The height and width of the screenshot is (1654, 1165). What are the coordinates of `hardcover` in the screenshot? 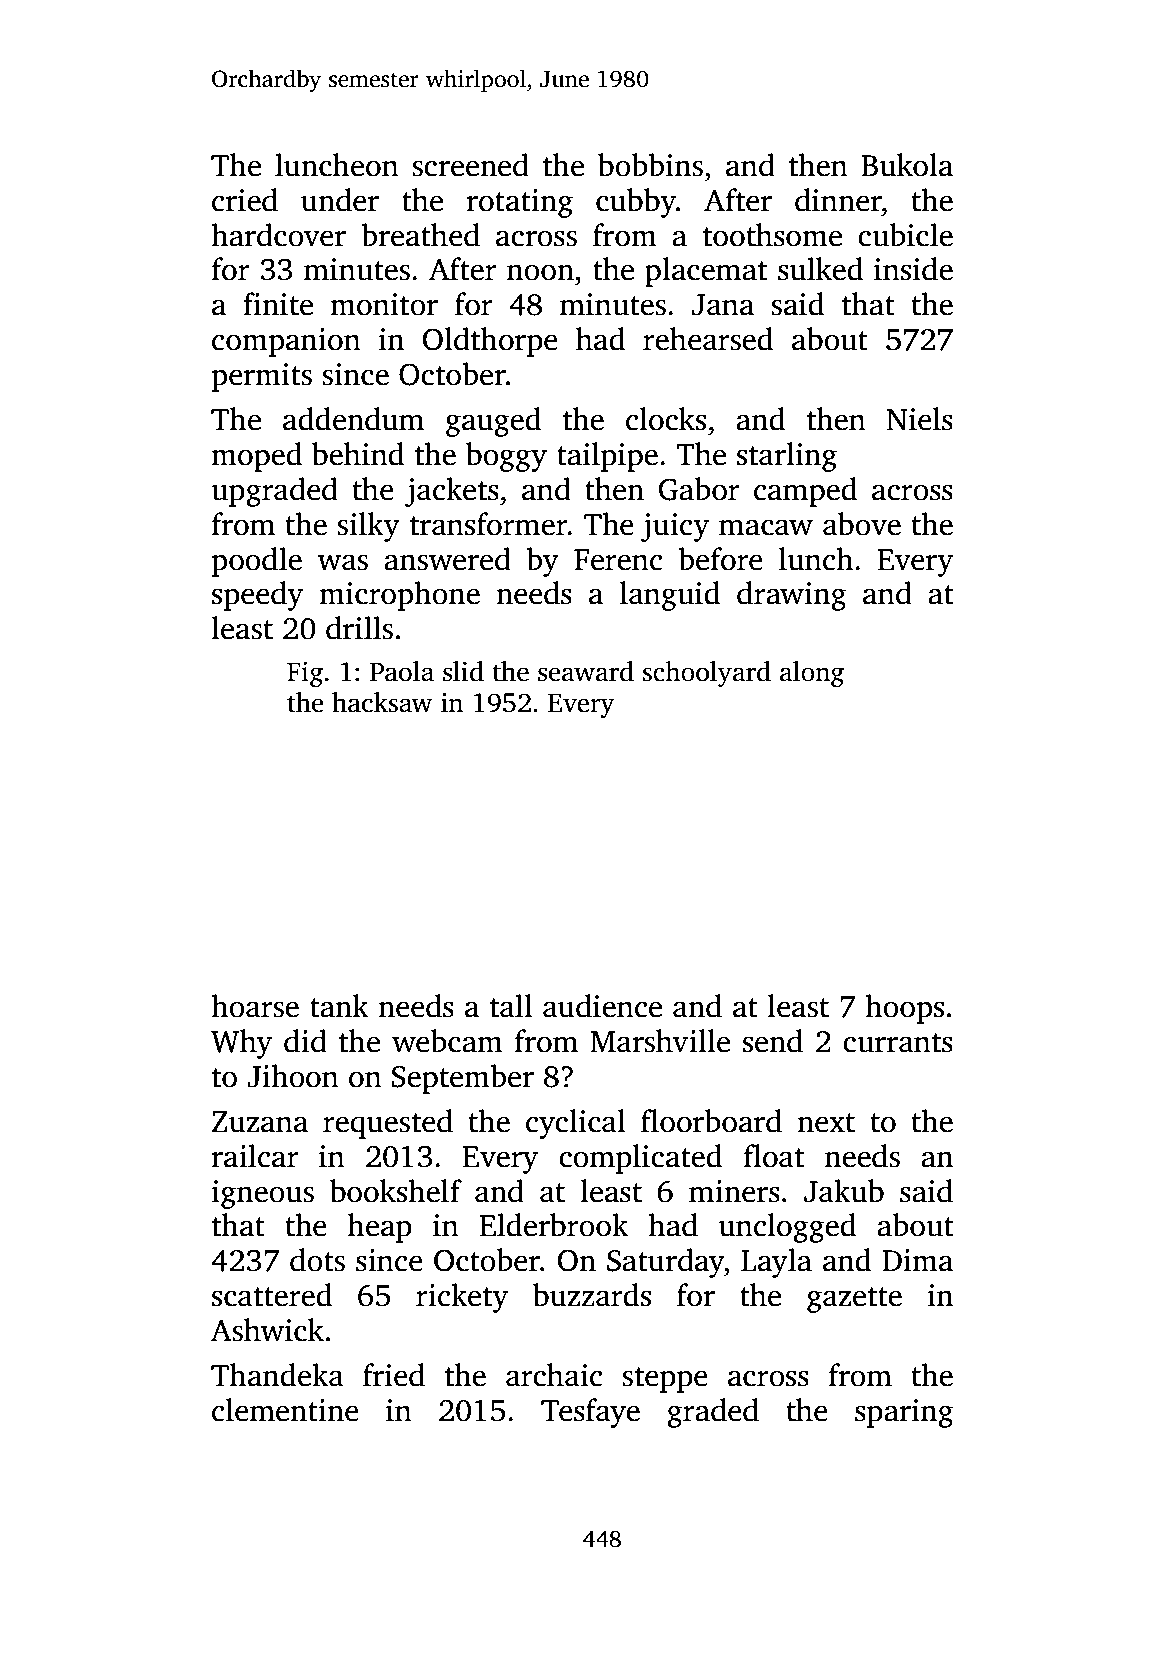 It's located at (278, 235).
